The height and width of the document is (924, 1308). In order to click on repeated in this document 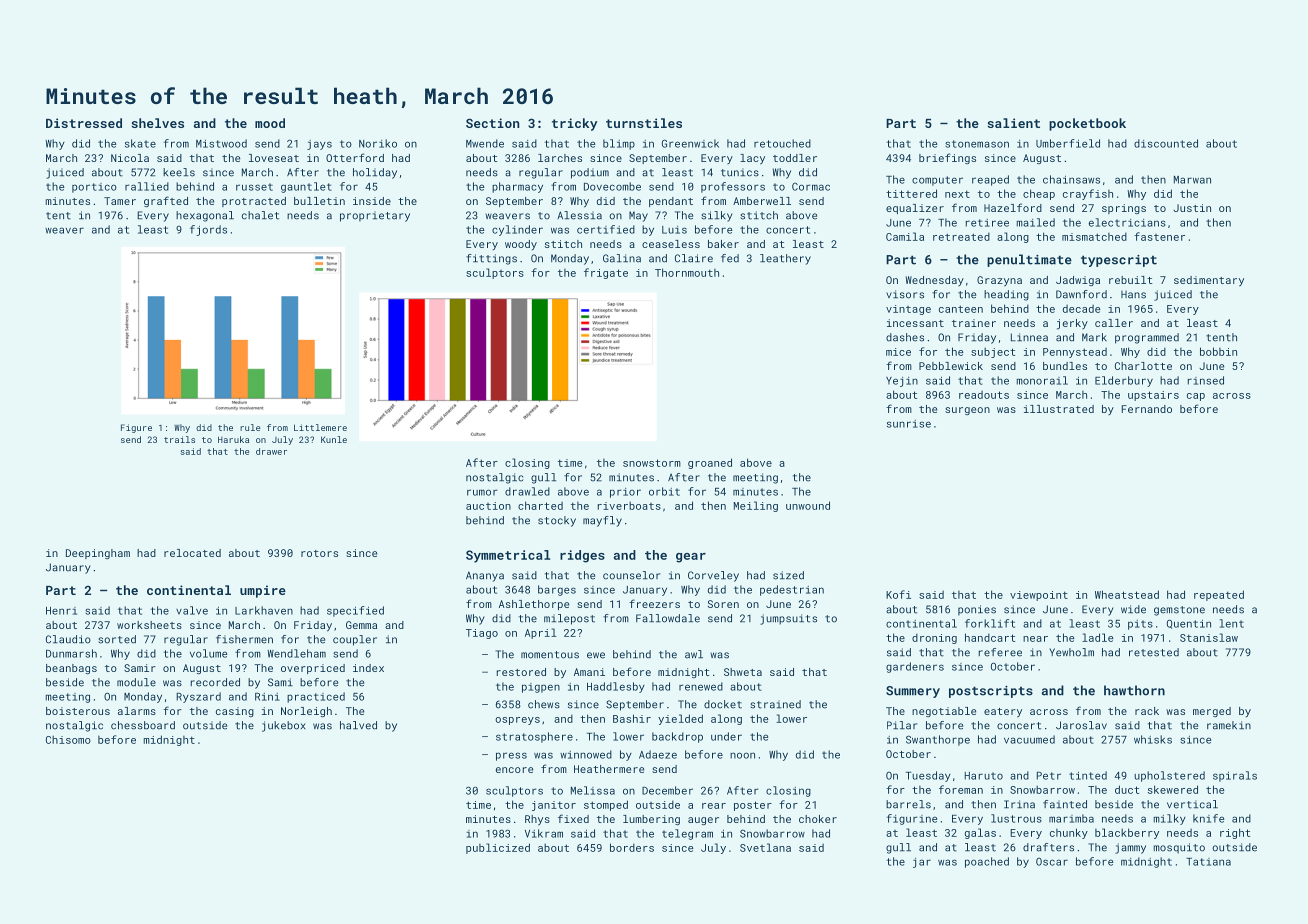, I will do `click(1219, 595)`.
